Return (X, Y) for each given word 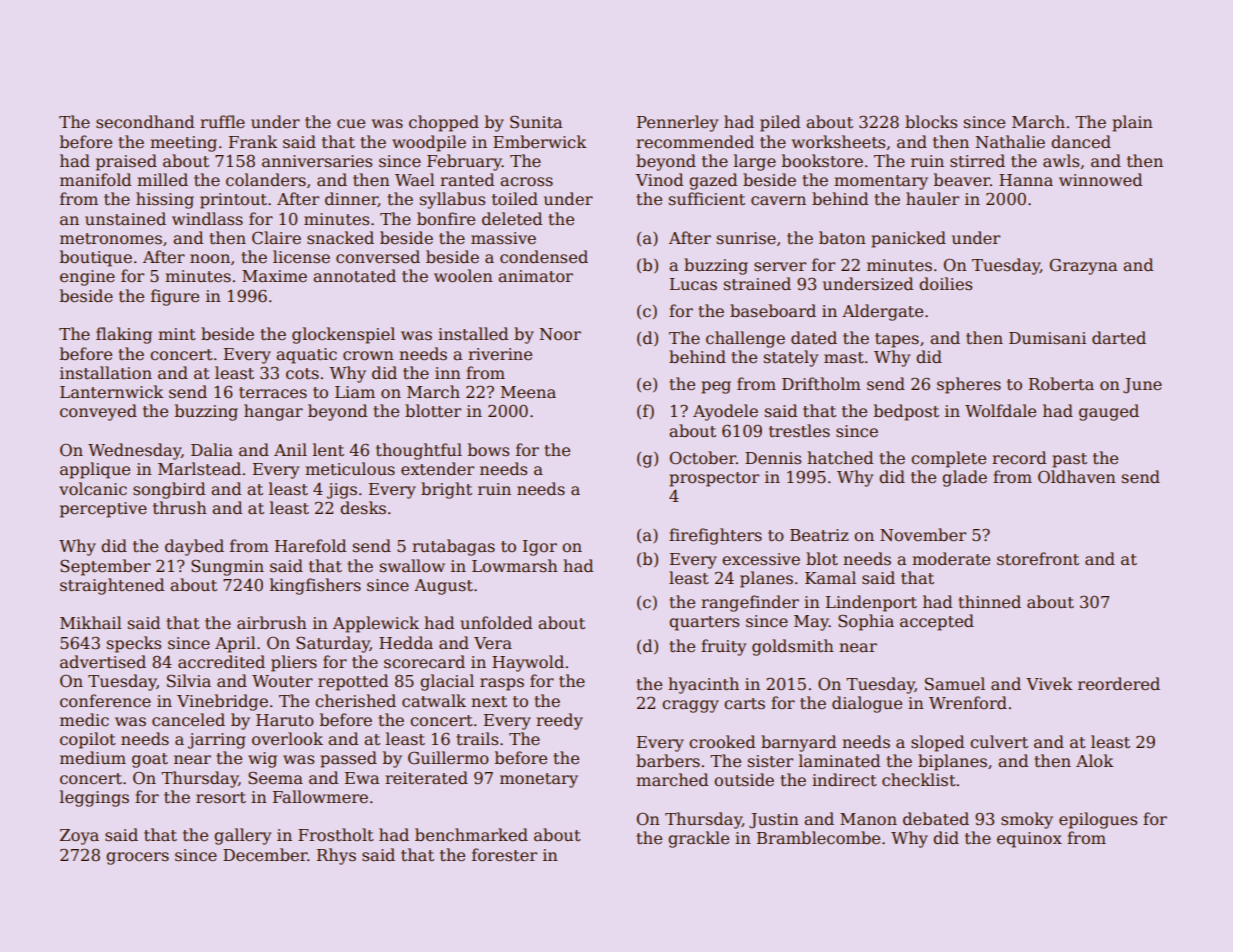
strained (757, 284)
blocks (931, 122)
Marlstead (199, 469)
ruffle (222, 122)
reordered (1119, 684)
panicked (908, 239)
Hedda (406, 643)
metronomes (111, 239)
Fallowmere (320, 797)
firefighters (715, 536)
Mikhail (91, 623)
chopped (444, 123)
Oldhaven (1077, 477)
